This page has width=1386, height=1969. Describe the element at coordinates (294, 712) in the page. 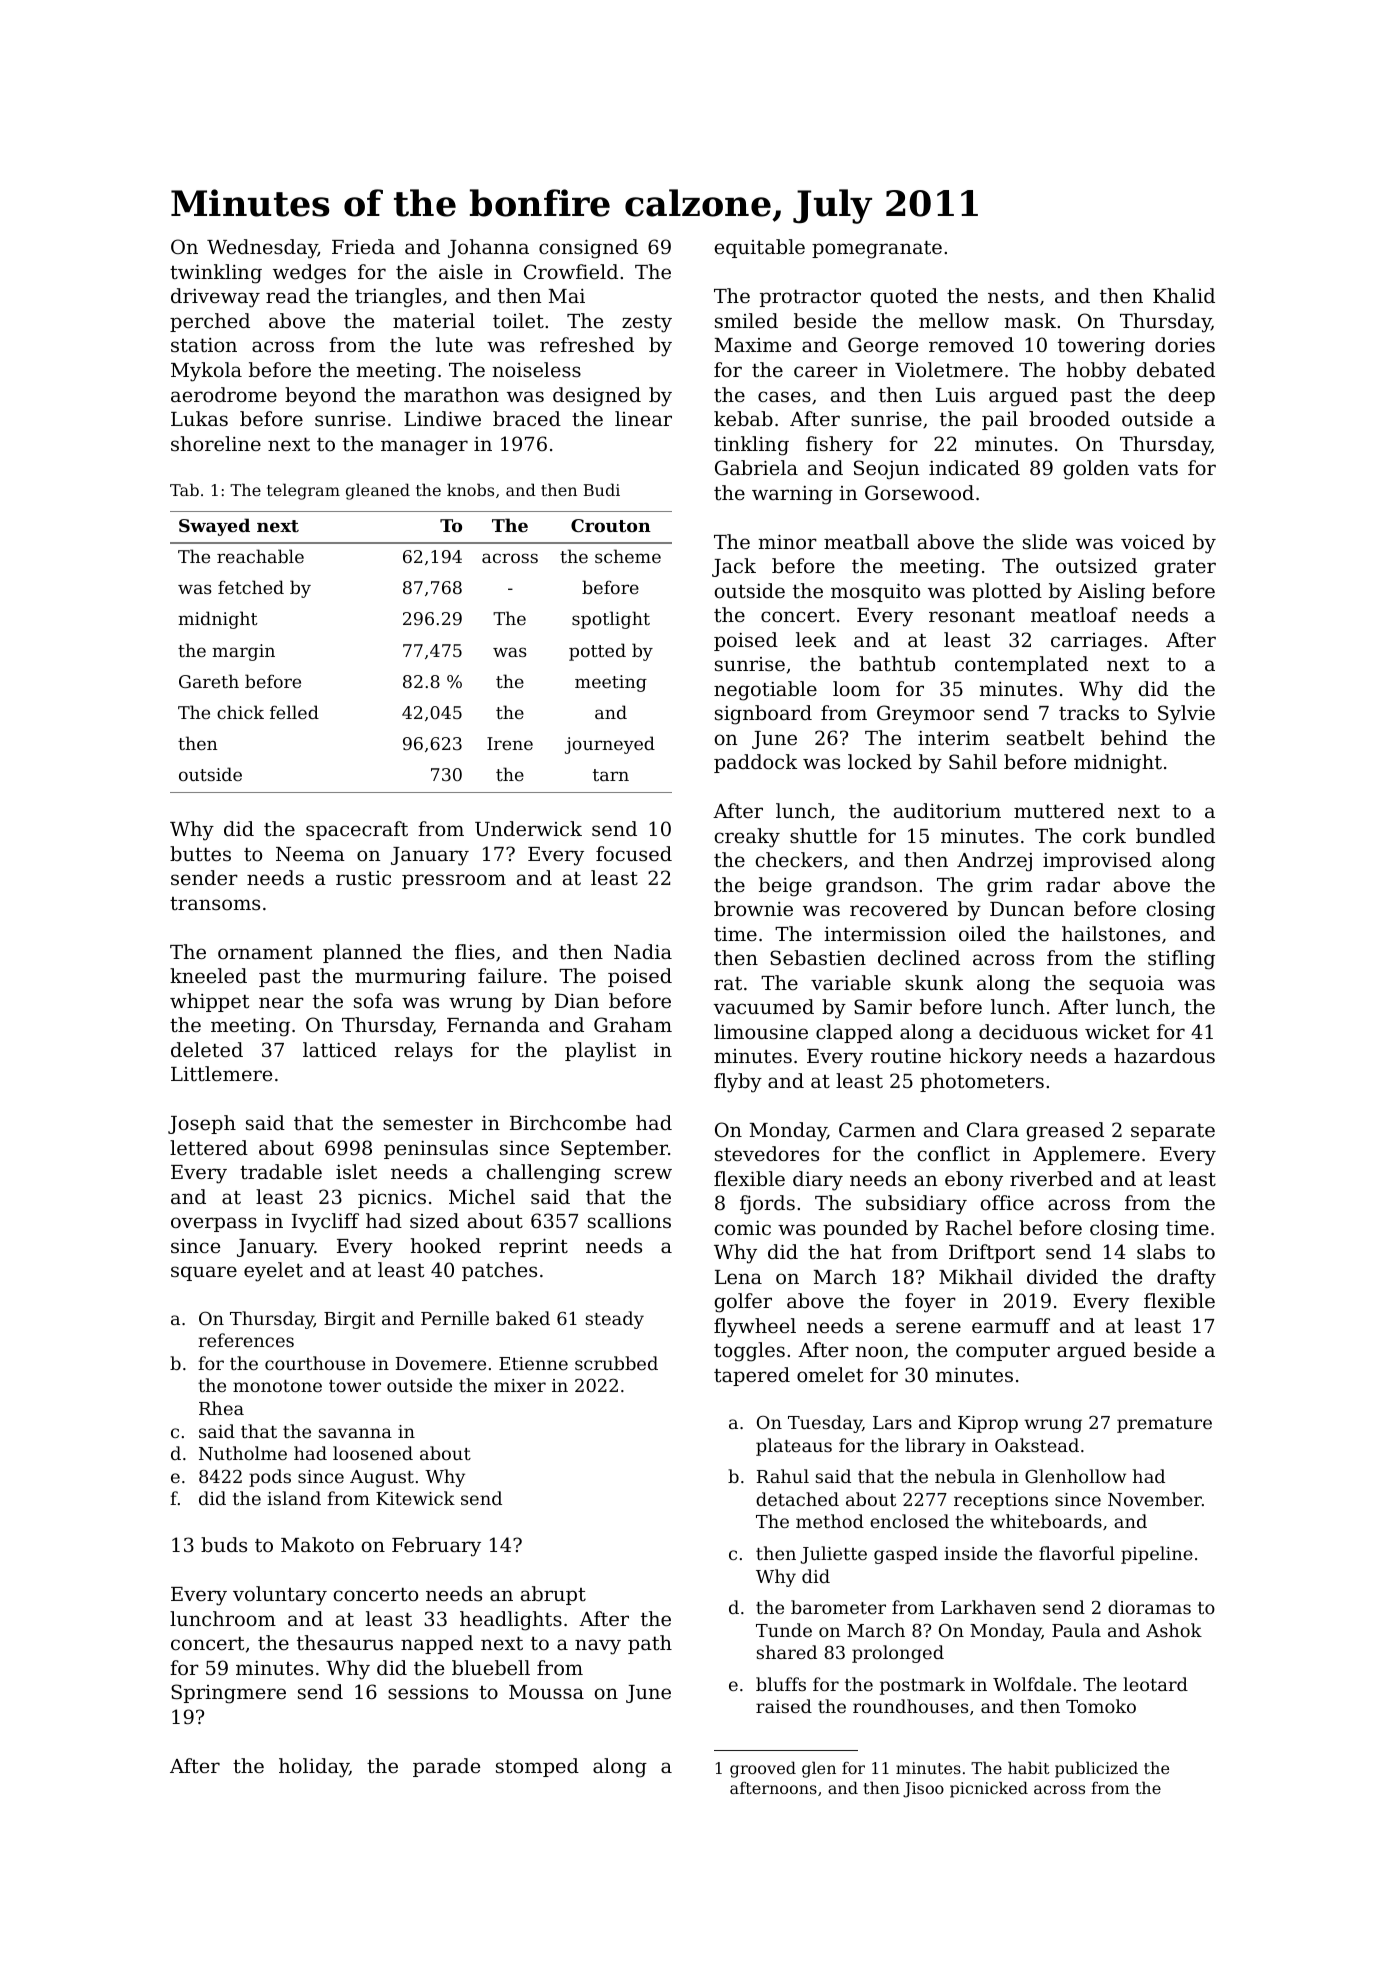

I see `felled` at that location.
